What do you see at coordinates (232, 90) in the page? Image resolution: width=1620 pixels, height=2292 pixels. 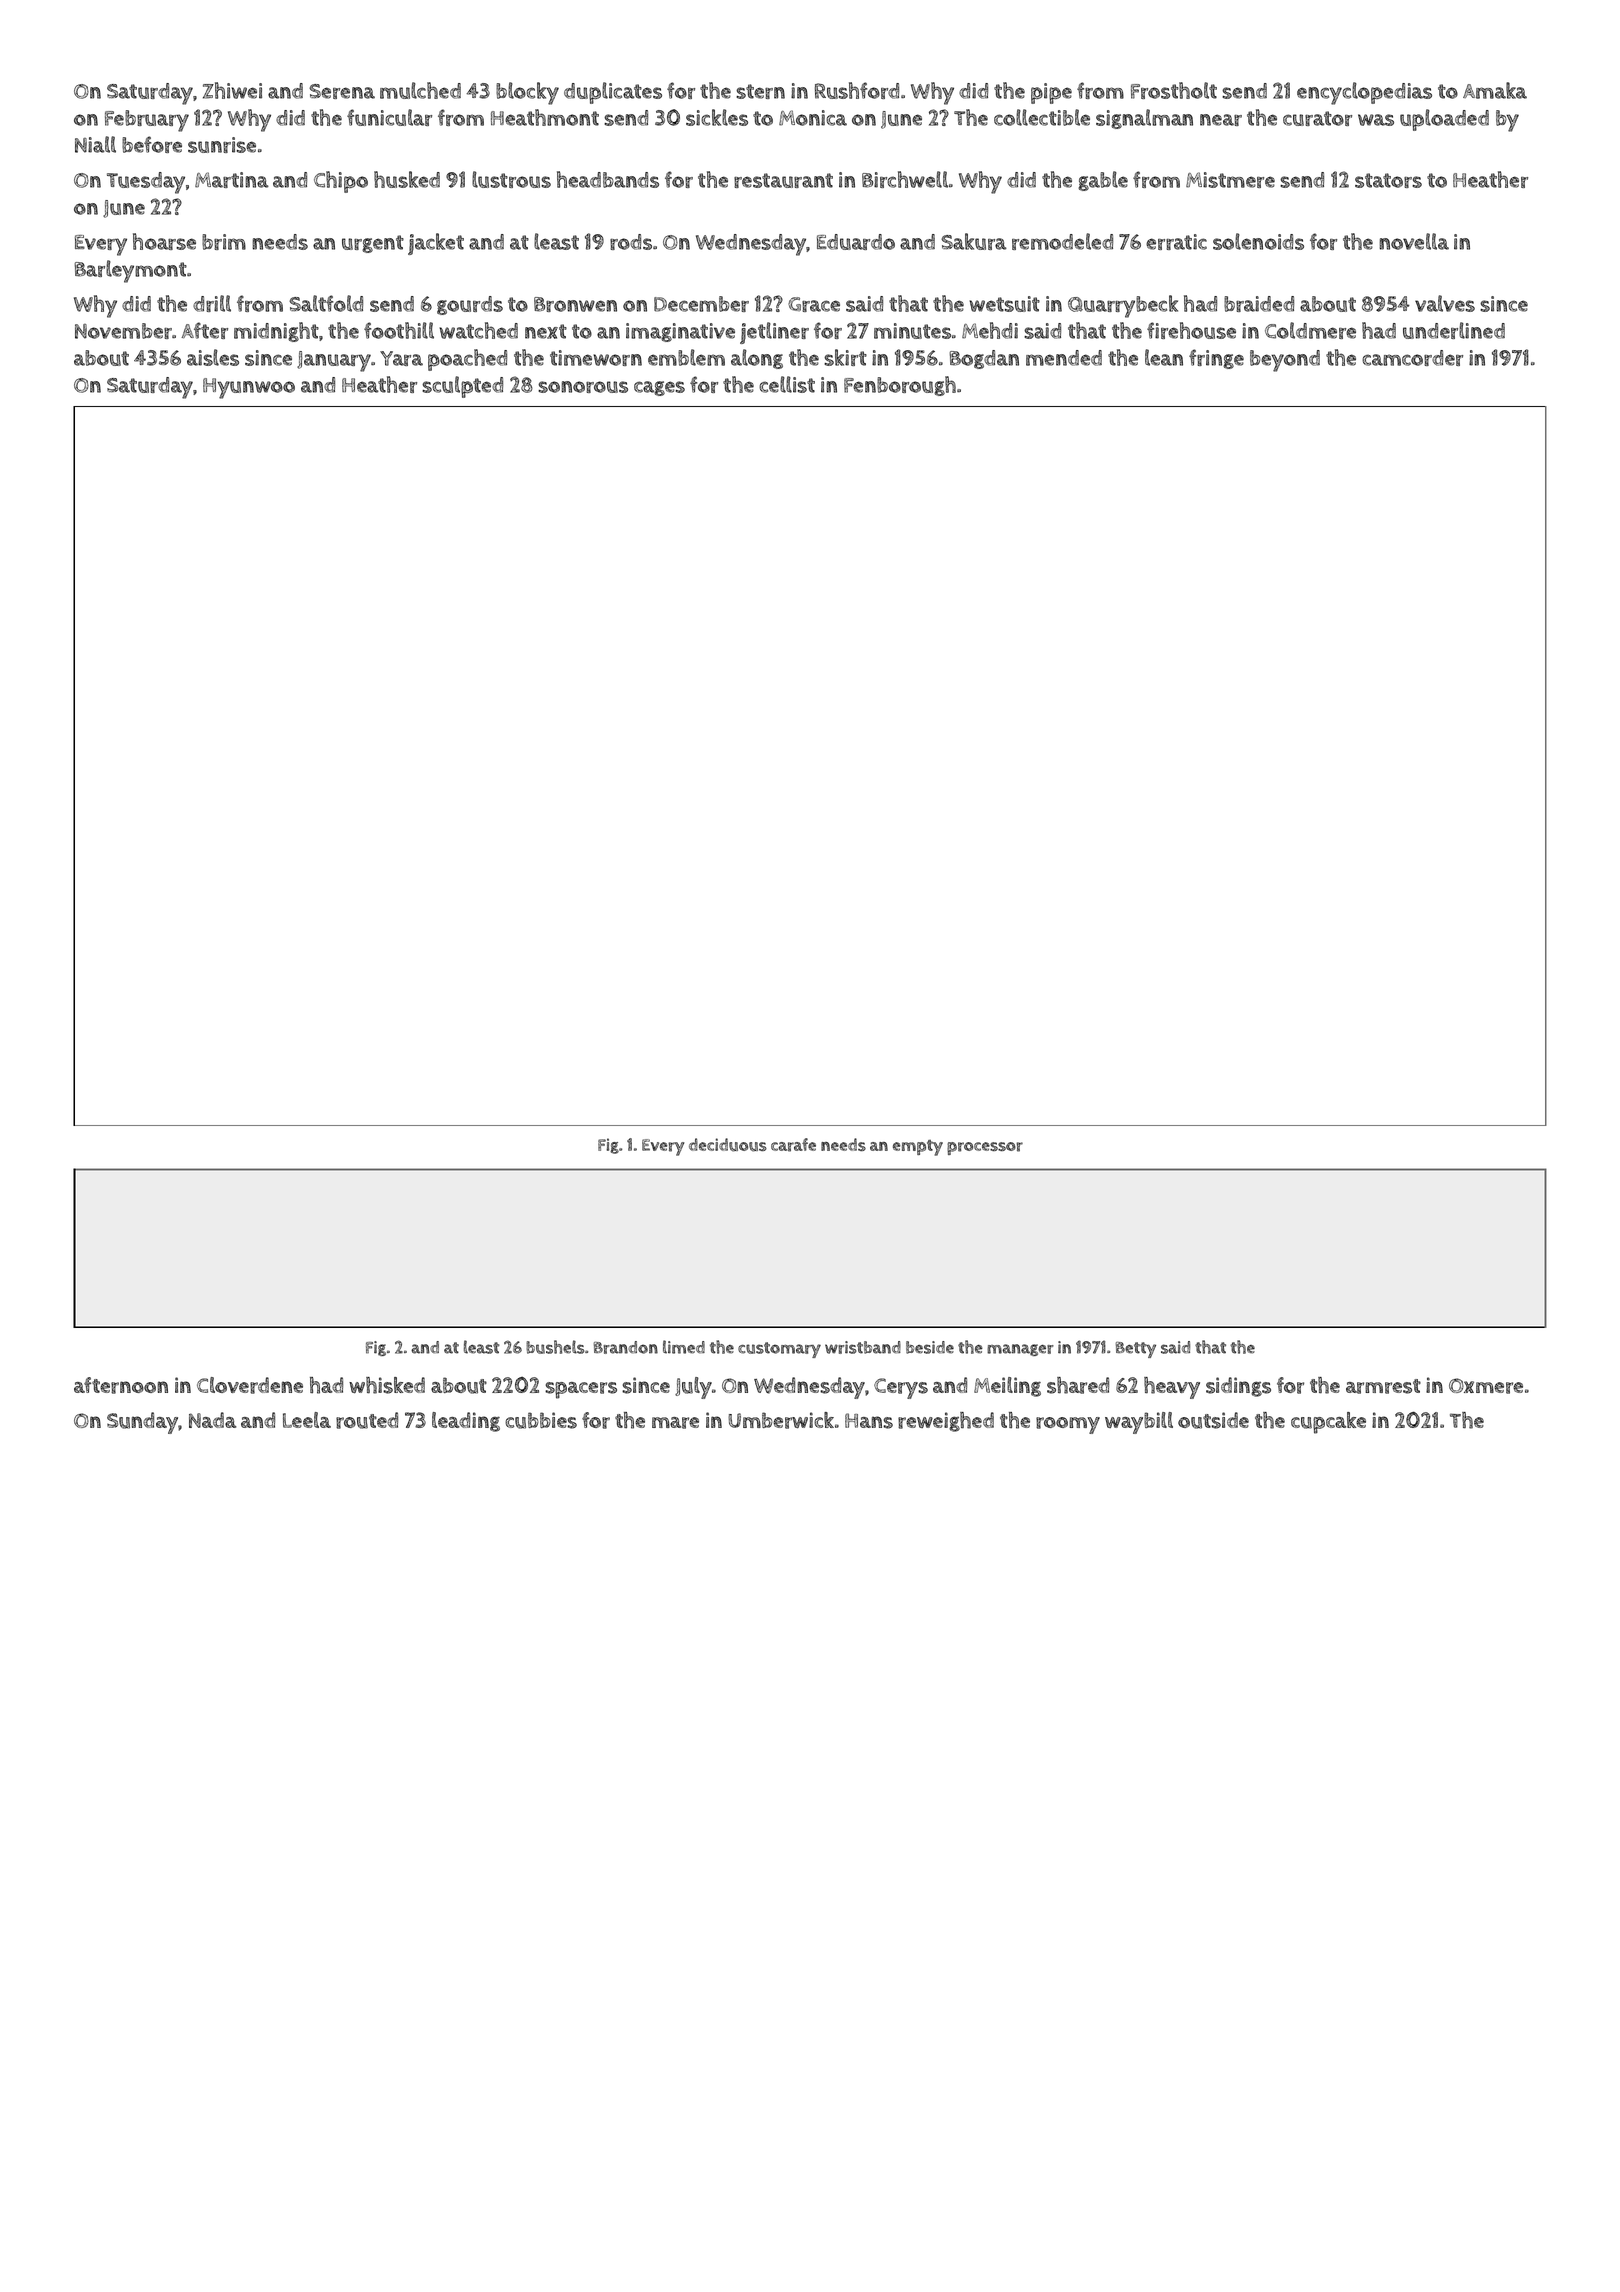 I see `Zhiwei` at bounding box center [232, 90].
